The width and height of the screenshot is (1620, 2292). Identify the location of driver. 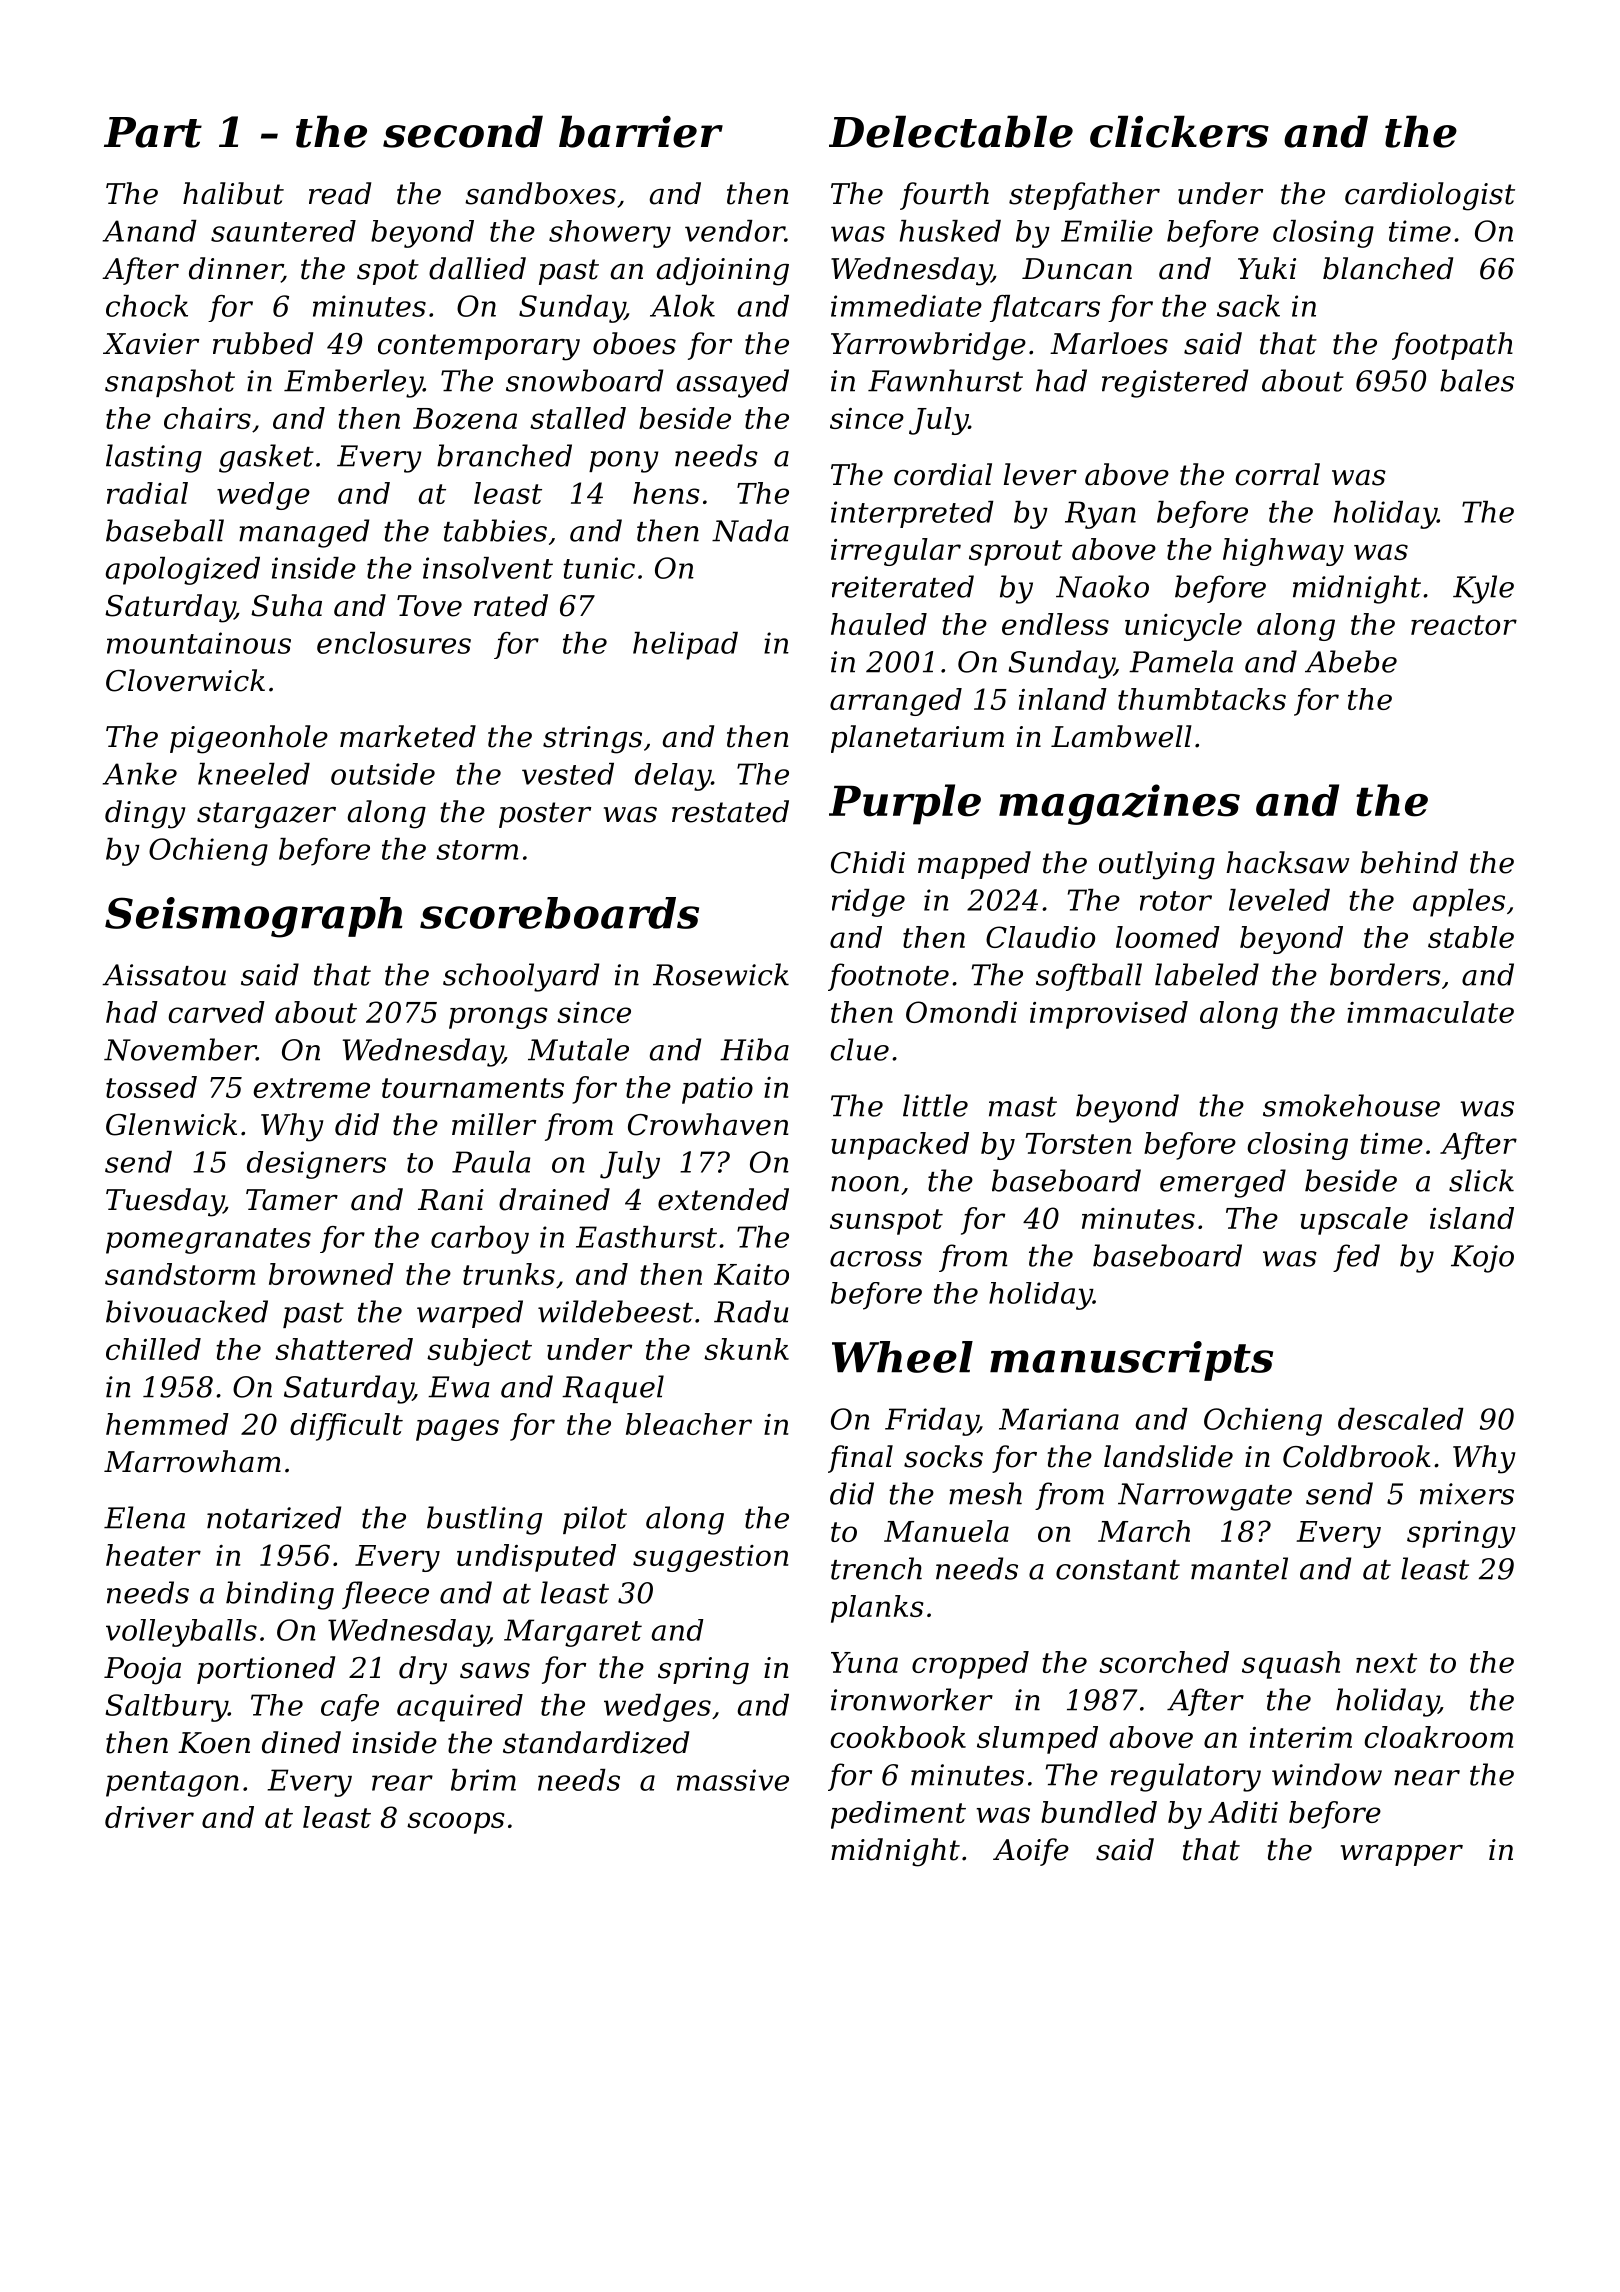
(149, 1817).
